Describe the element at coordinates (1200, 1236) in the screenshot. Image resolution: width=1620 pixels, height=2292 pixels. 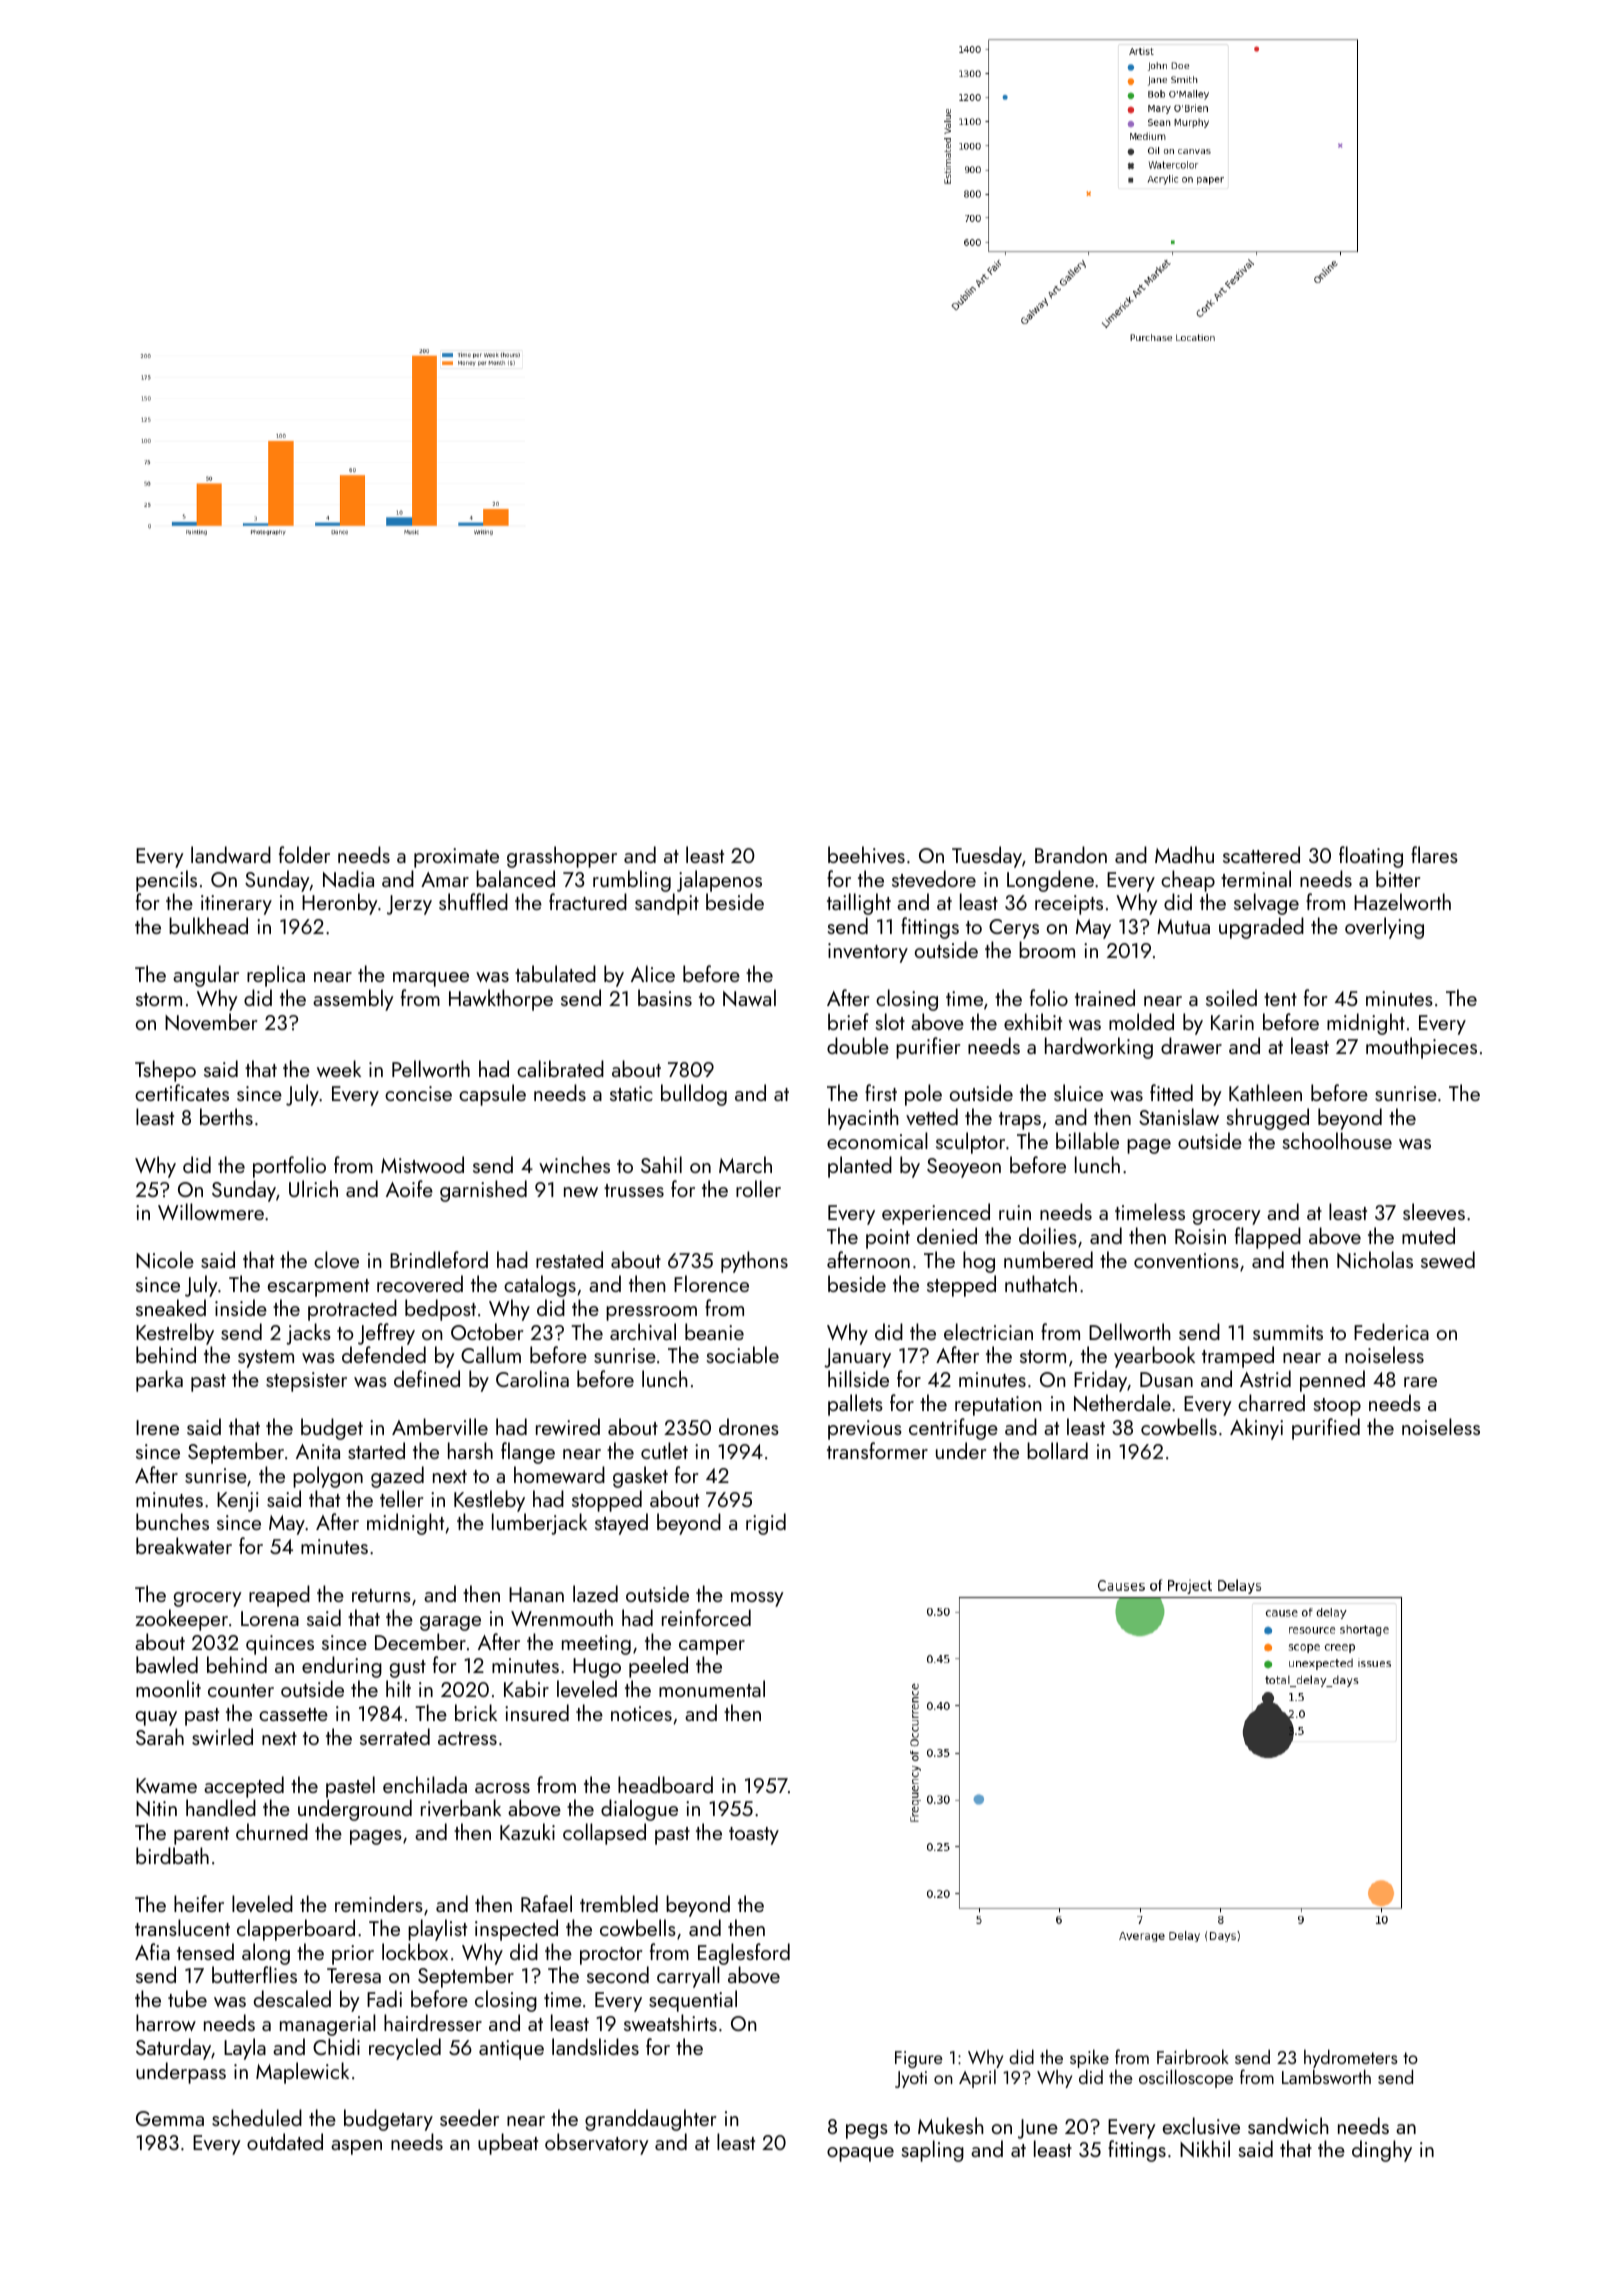
I see `Roisin` at that location.
